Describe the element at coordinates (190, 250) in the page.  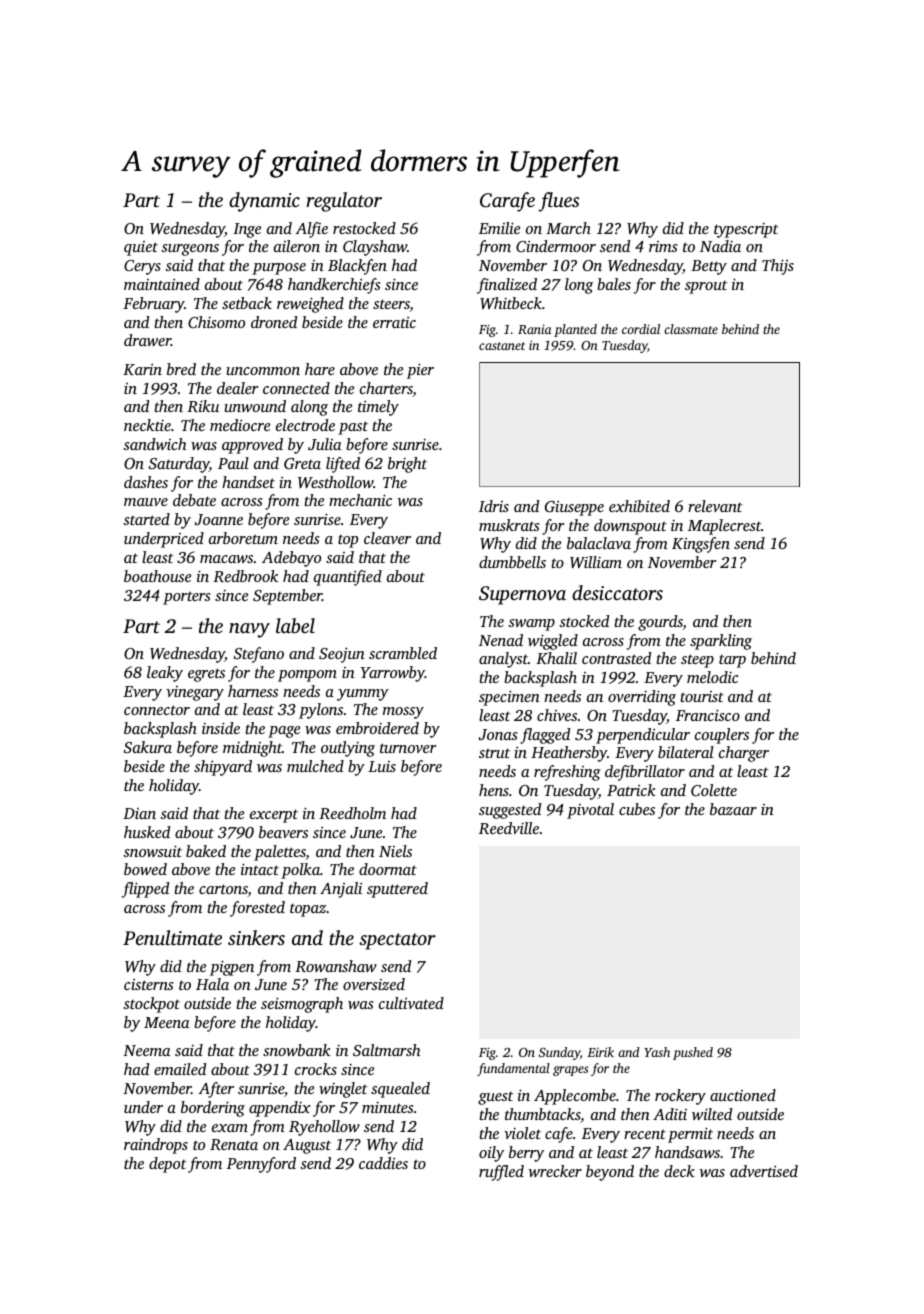
I see `surgeons` at that location.
